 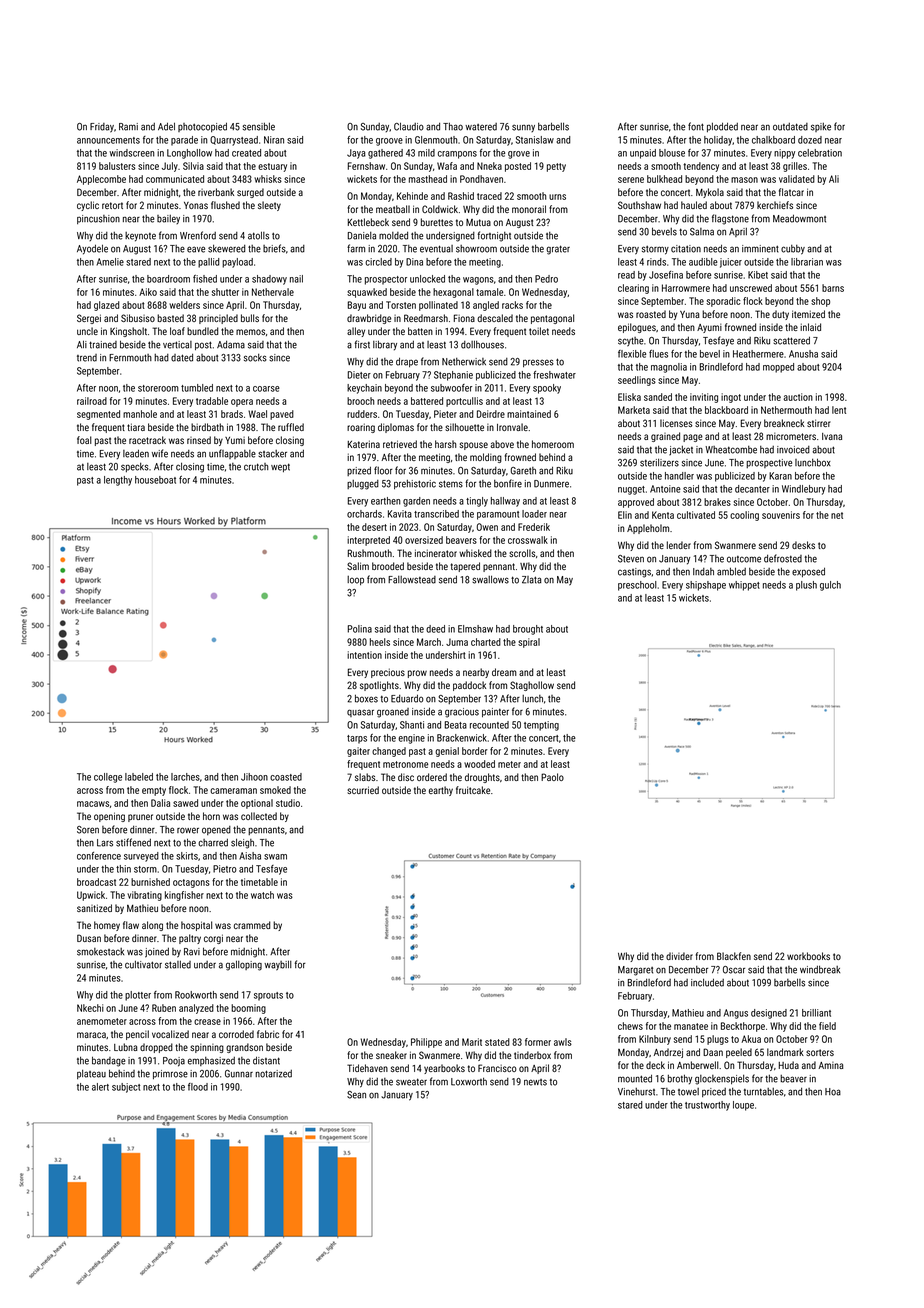 I want to click on Pooja, so click(x=174, y=1062).
